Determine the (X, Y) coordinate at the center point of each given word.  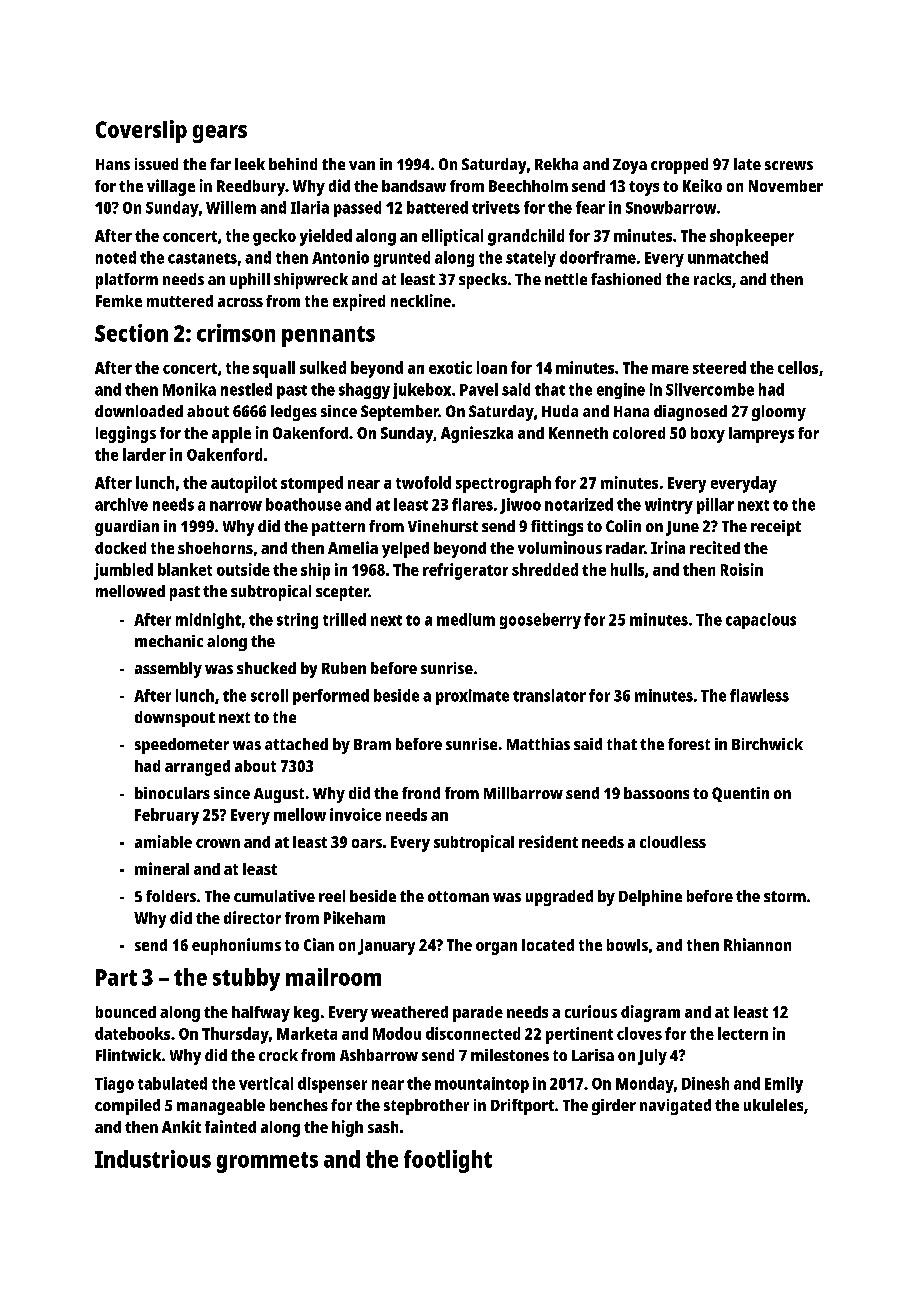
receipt (776, 528)
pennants (328, 336)
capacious (761, 621)
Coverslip (141, 131)
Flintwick (128, 1055)
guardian (127, 528)
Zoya (630, 166)
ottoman (458, 896)
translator (549, 695)
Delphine (650, 898)
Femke (119, 301)
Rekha (556, 164)
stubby (246, 979)
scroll (269, 695)
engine (621, 391)
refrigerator (465, 571)
